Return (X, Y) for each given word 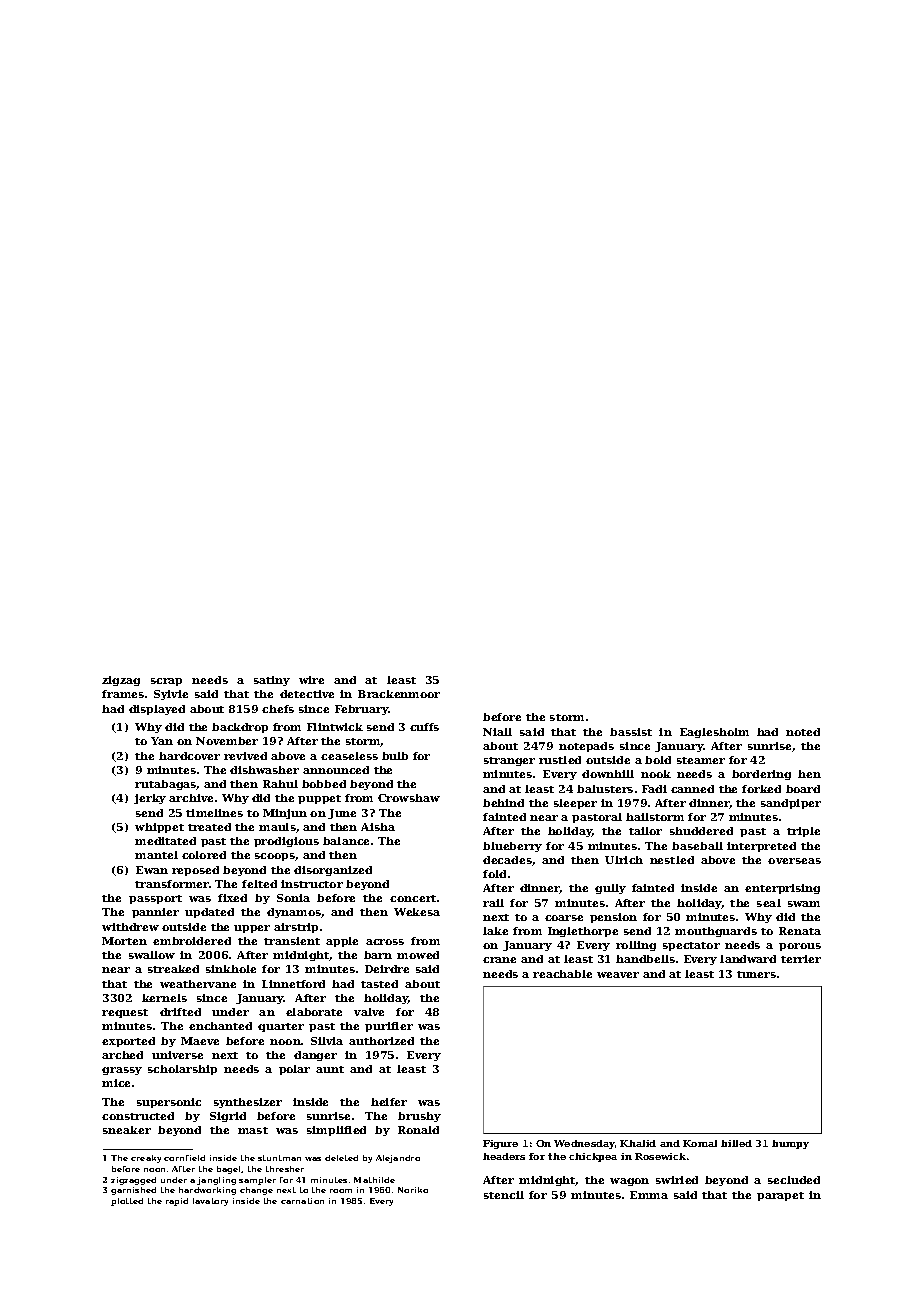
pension (613, 918)
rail (493, 903)
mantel (156, 855)
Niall (497, 732)
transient (292, 941)
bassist (631, 732)
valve (369, 1012)
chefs (278, 709)
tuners (756, 974)
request (125, 1013)
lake (495, 931)
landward (748, 959)
